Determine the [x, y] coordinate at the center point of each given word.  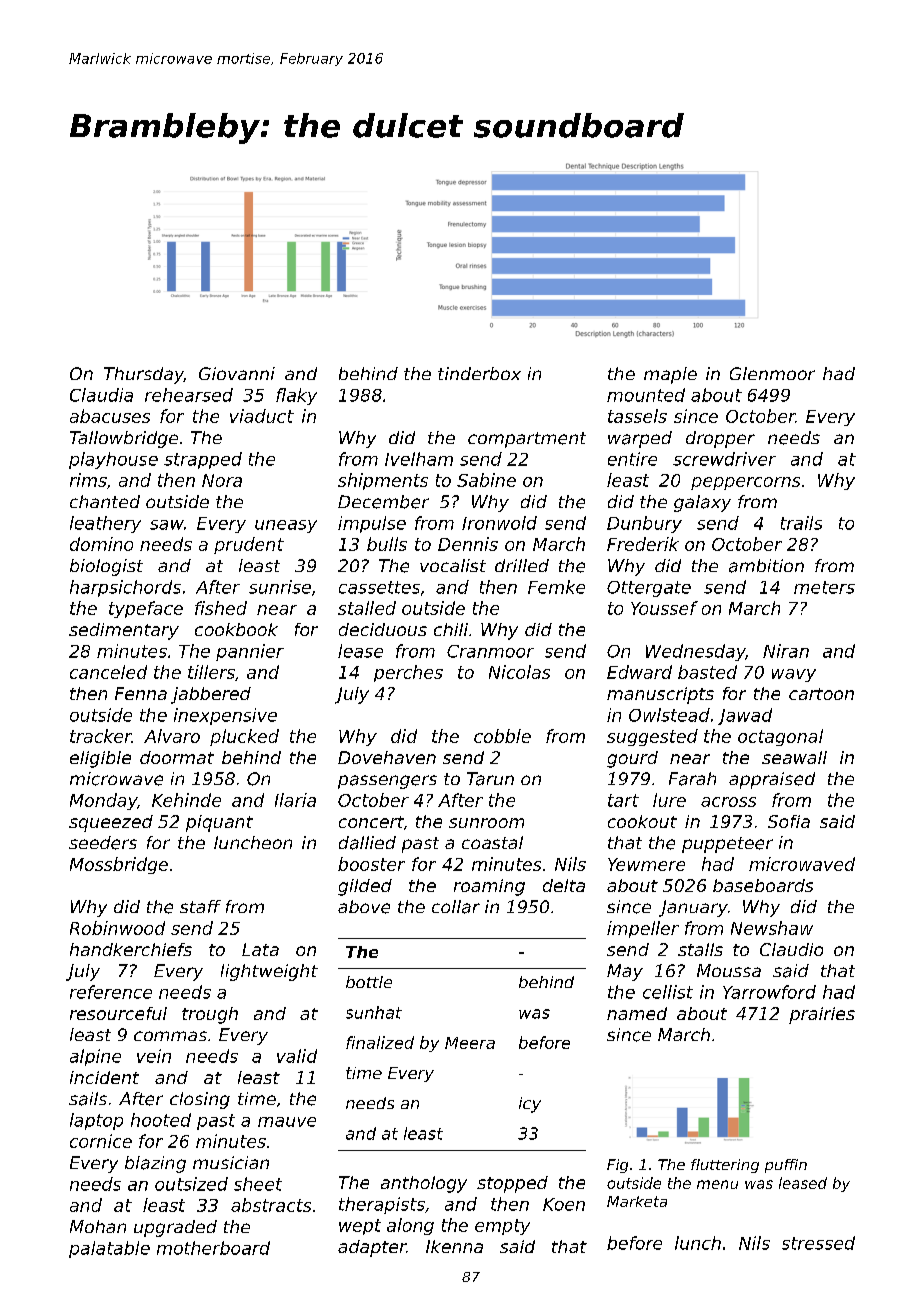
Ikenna [454, 1246]
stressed [818, 1243]
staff [200, 906]
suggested [652, 737]
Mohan [98, 1226]
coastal [492, 842]
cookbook [236, 629]
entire [632, 459]
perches [408, 673]
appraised [772, 780]
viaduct [262, 416]
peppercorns [745, 483]
